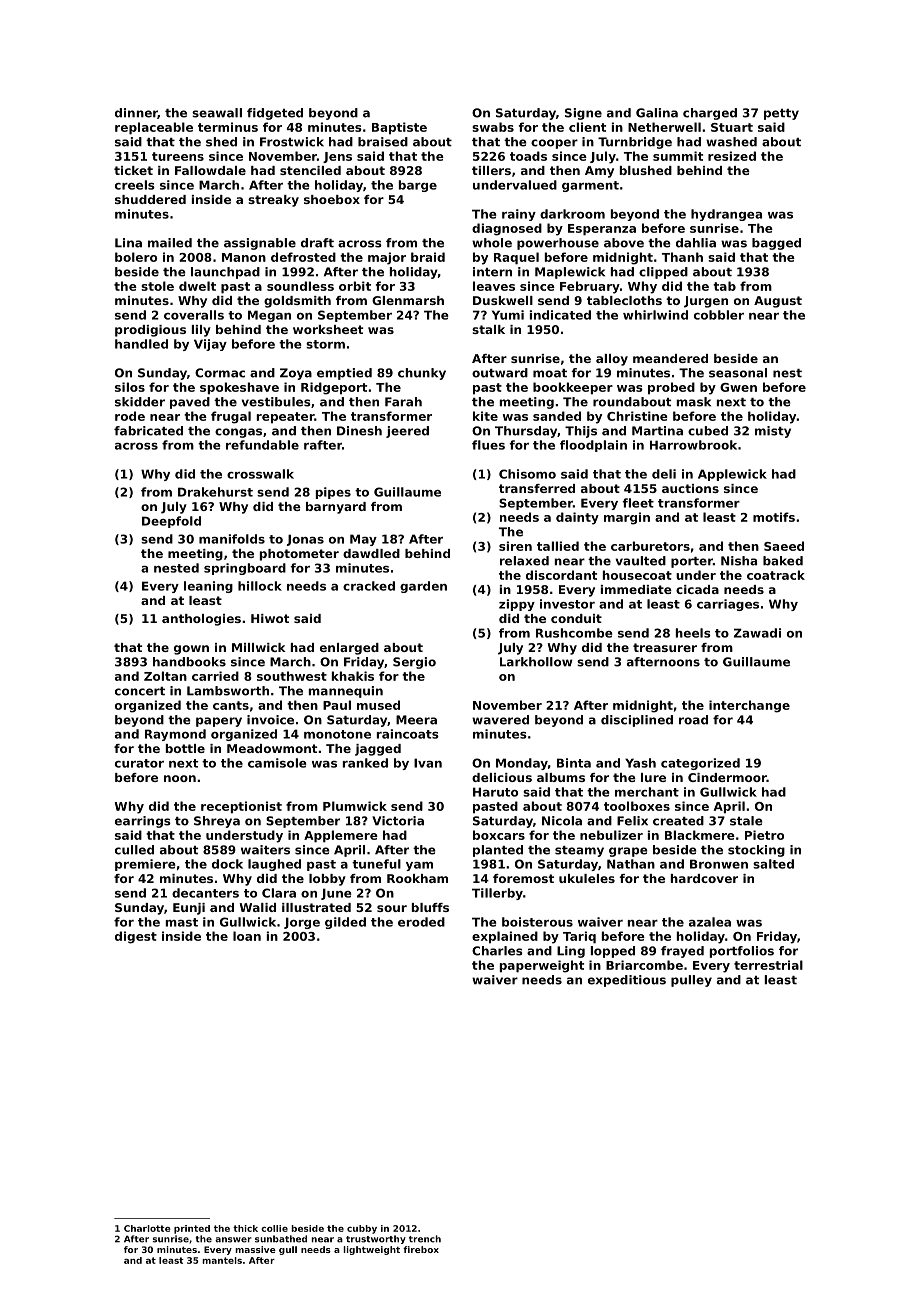 The image size is (924, 1308). What do you see at coordinates (140, 691) in the screenshot?
I see `concert` at bounding box center [140, 691].
